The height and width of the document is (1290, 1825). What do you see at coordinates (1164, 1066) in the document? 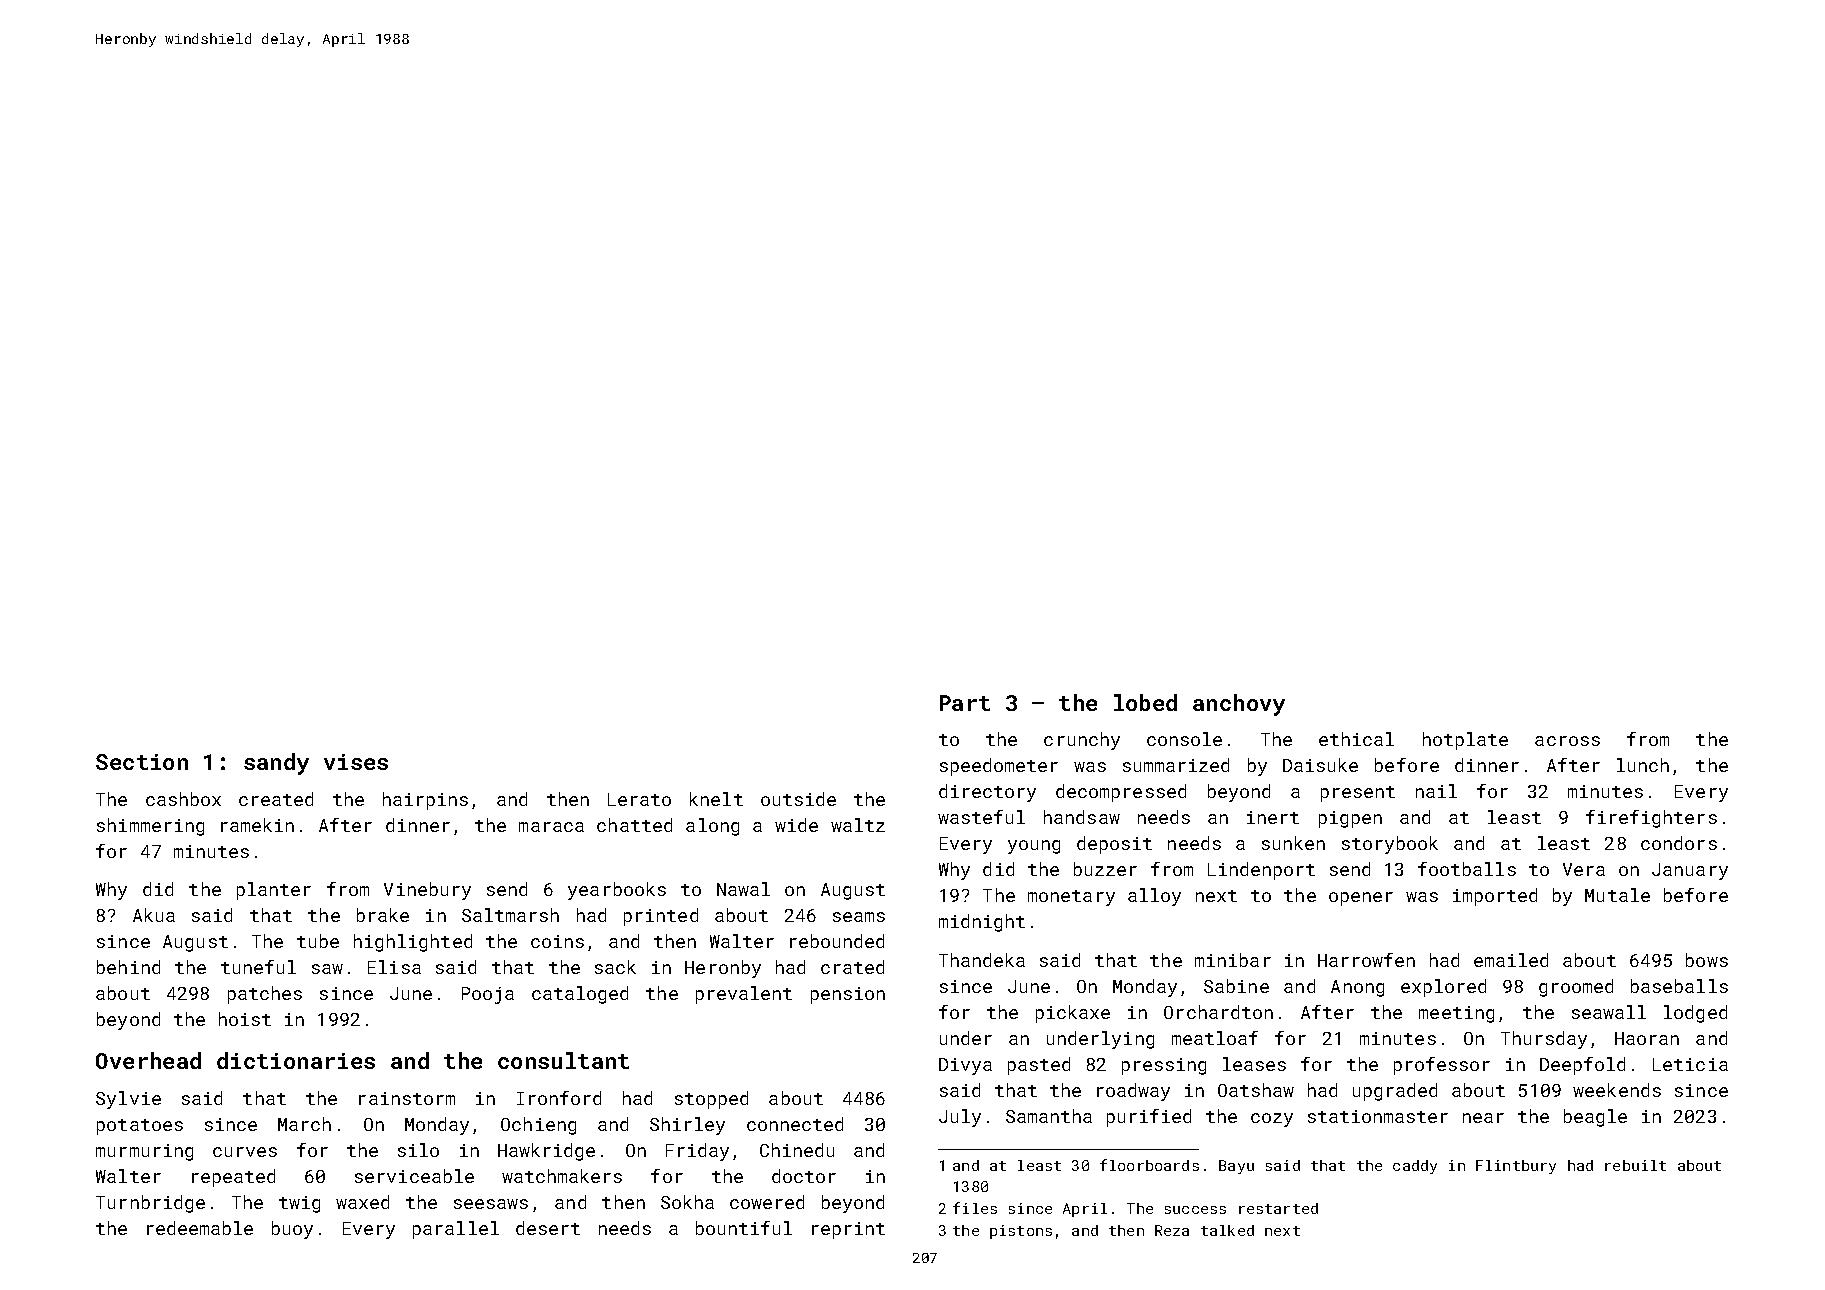
I see `pressing` at bounding box center [1164, 1066].
